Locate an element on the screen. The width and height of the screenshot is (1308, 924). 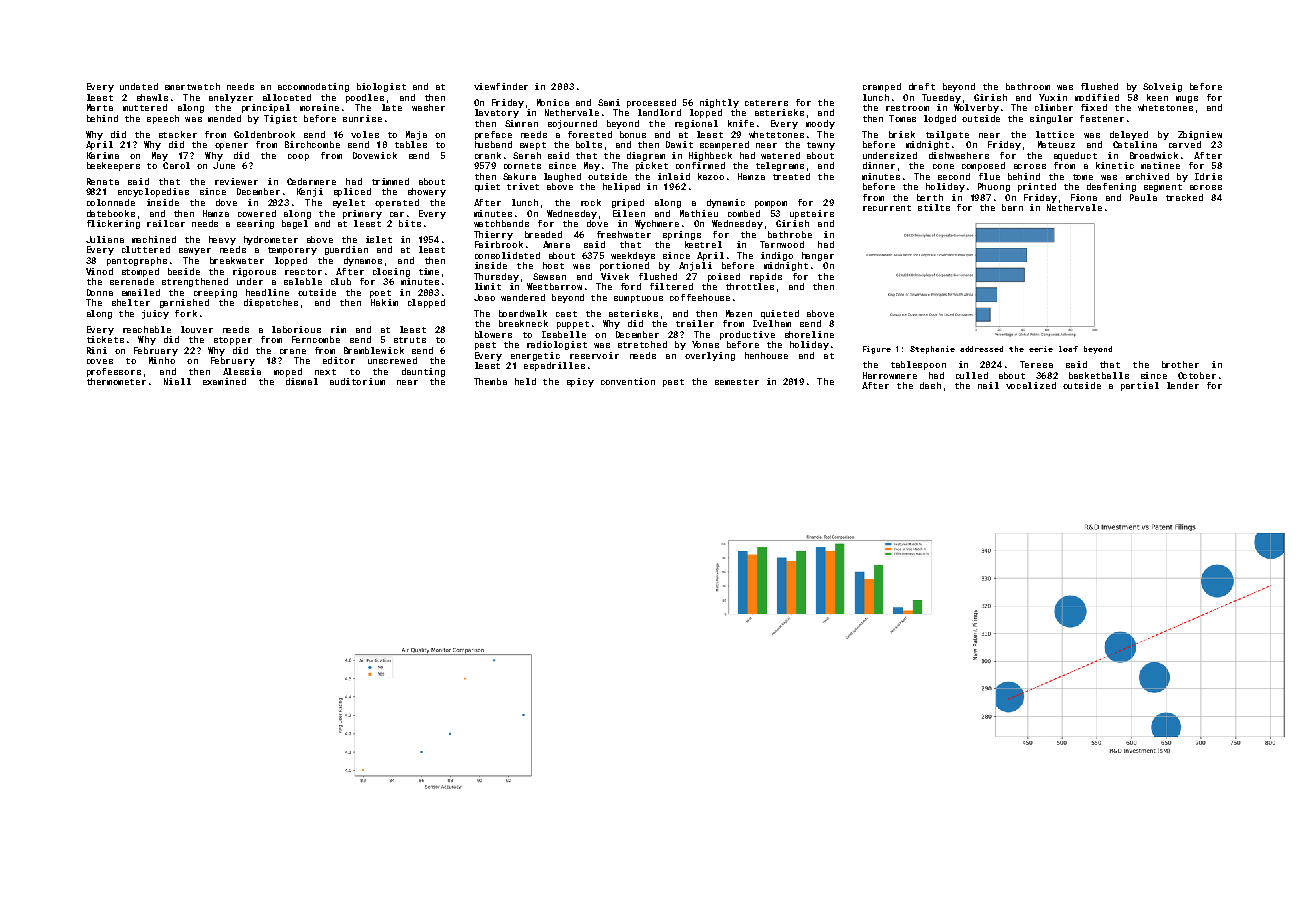
undated is located at coordinates (139, 86).
